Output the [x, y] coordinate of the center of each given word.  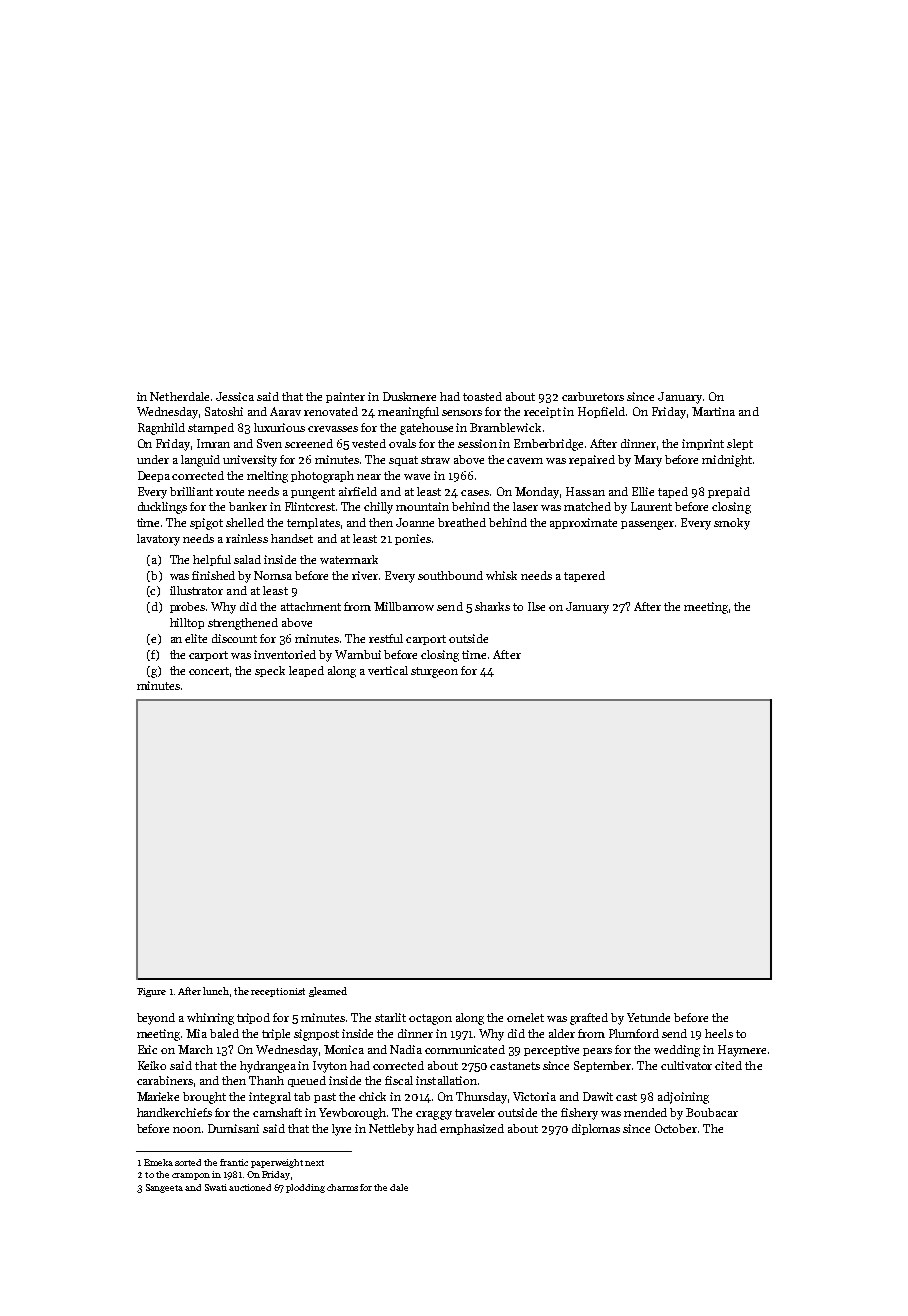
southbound [450, 575]
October [676, 1128]
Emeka [158, 1162]
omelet [525, 1017]
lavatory [158, 540]
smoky [732, 524]
